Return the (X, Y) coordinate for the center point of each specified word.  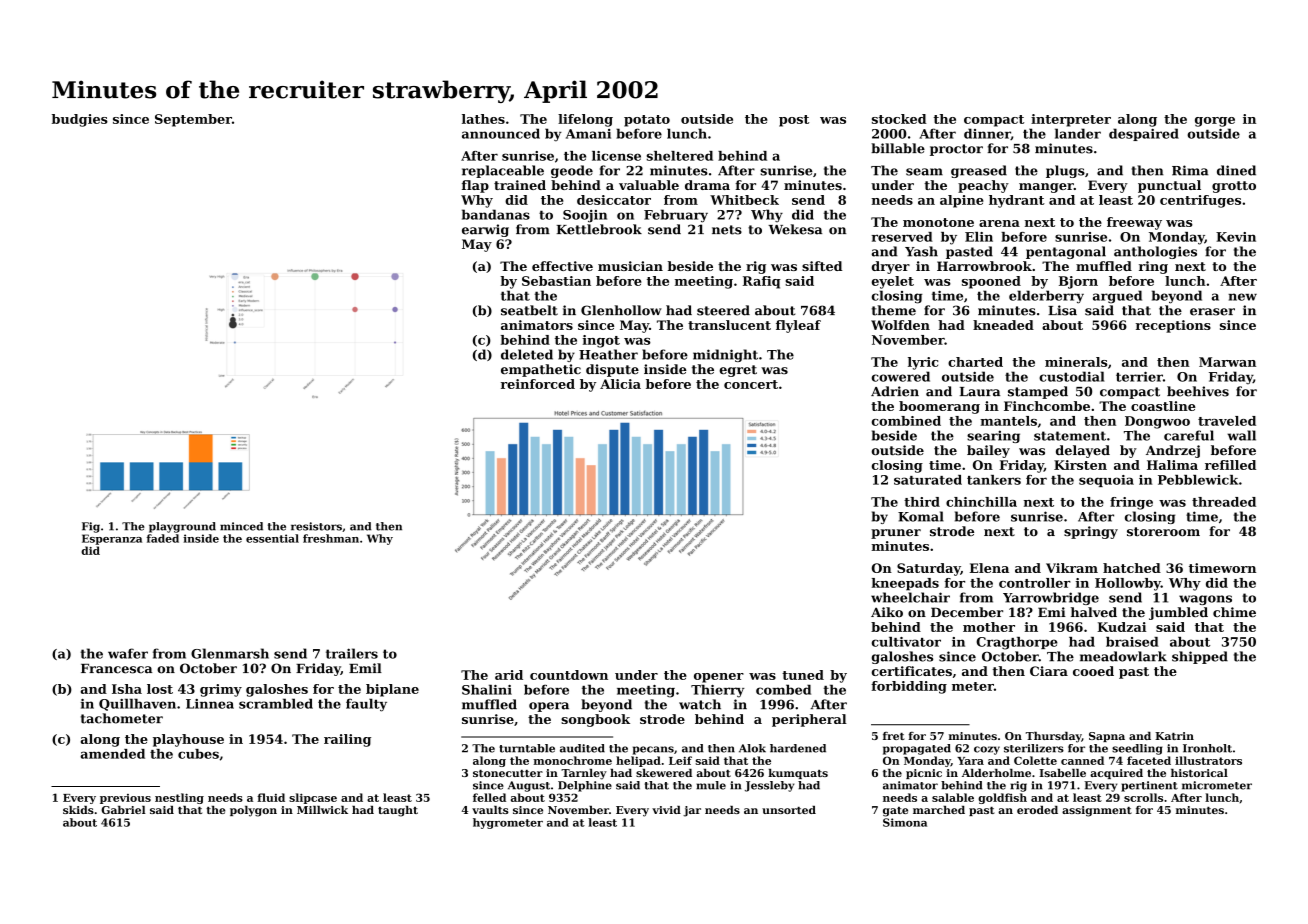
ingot (601, 341)
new (1242, 297)
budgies (80, 120)
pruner (896, 534)
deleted (527, 354)
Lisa (1062, 310)
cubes (198, 754)
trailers (352, 653)
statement (1070, 436)
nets (727, 230)
